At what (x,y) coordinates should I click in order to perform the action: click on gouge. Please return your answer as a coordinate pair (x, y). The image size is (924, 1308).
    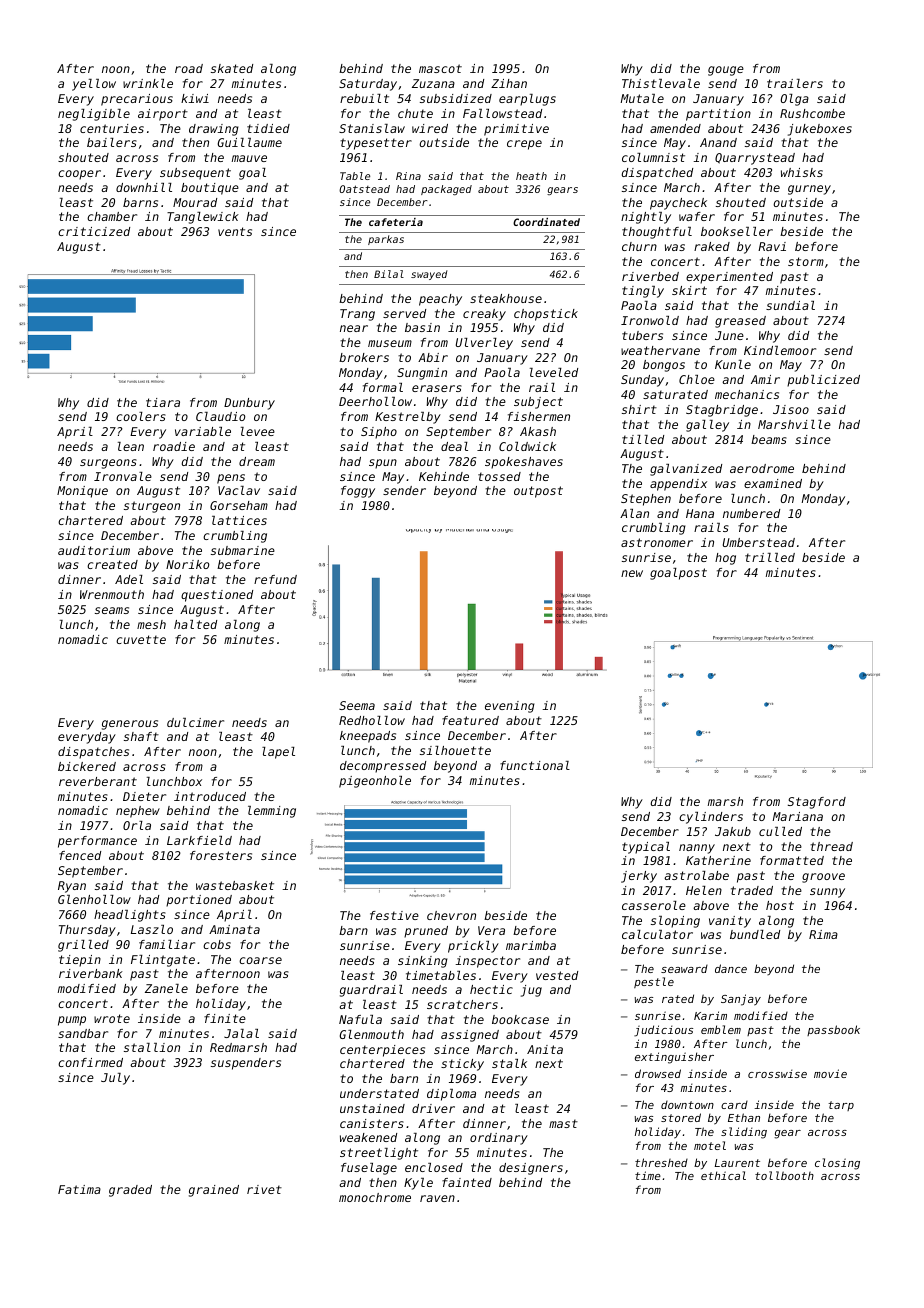
    Looking at the image, I should click on (726, 71).
